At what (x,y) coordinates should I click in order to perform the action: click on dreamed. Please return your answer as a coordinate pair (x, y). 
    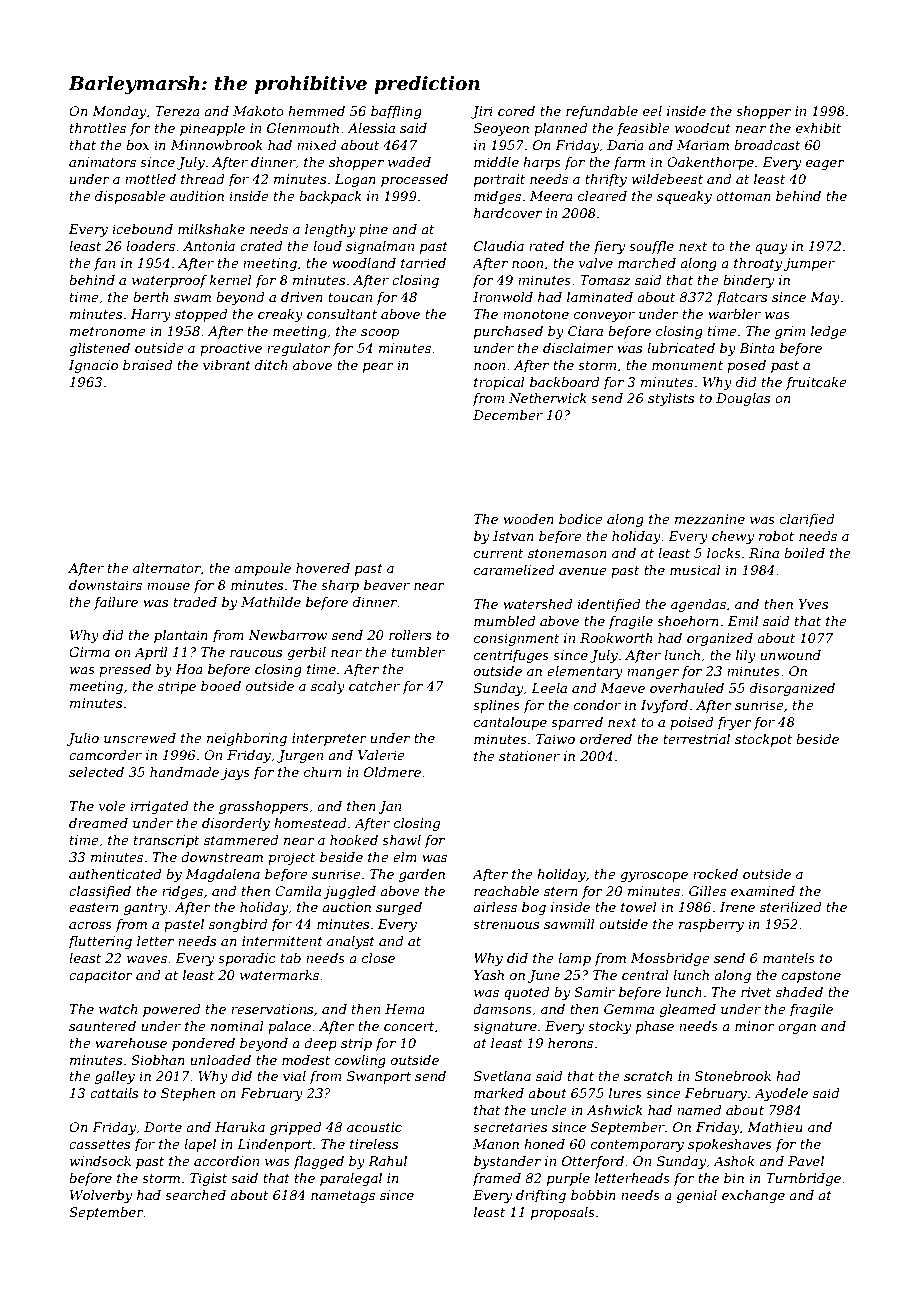
    Looking at the image, I should click on (98, 823).
